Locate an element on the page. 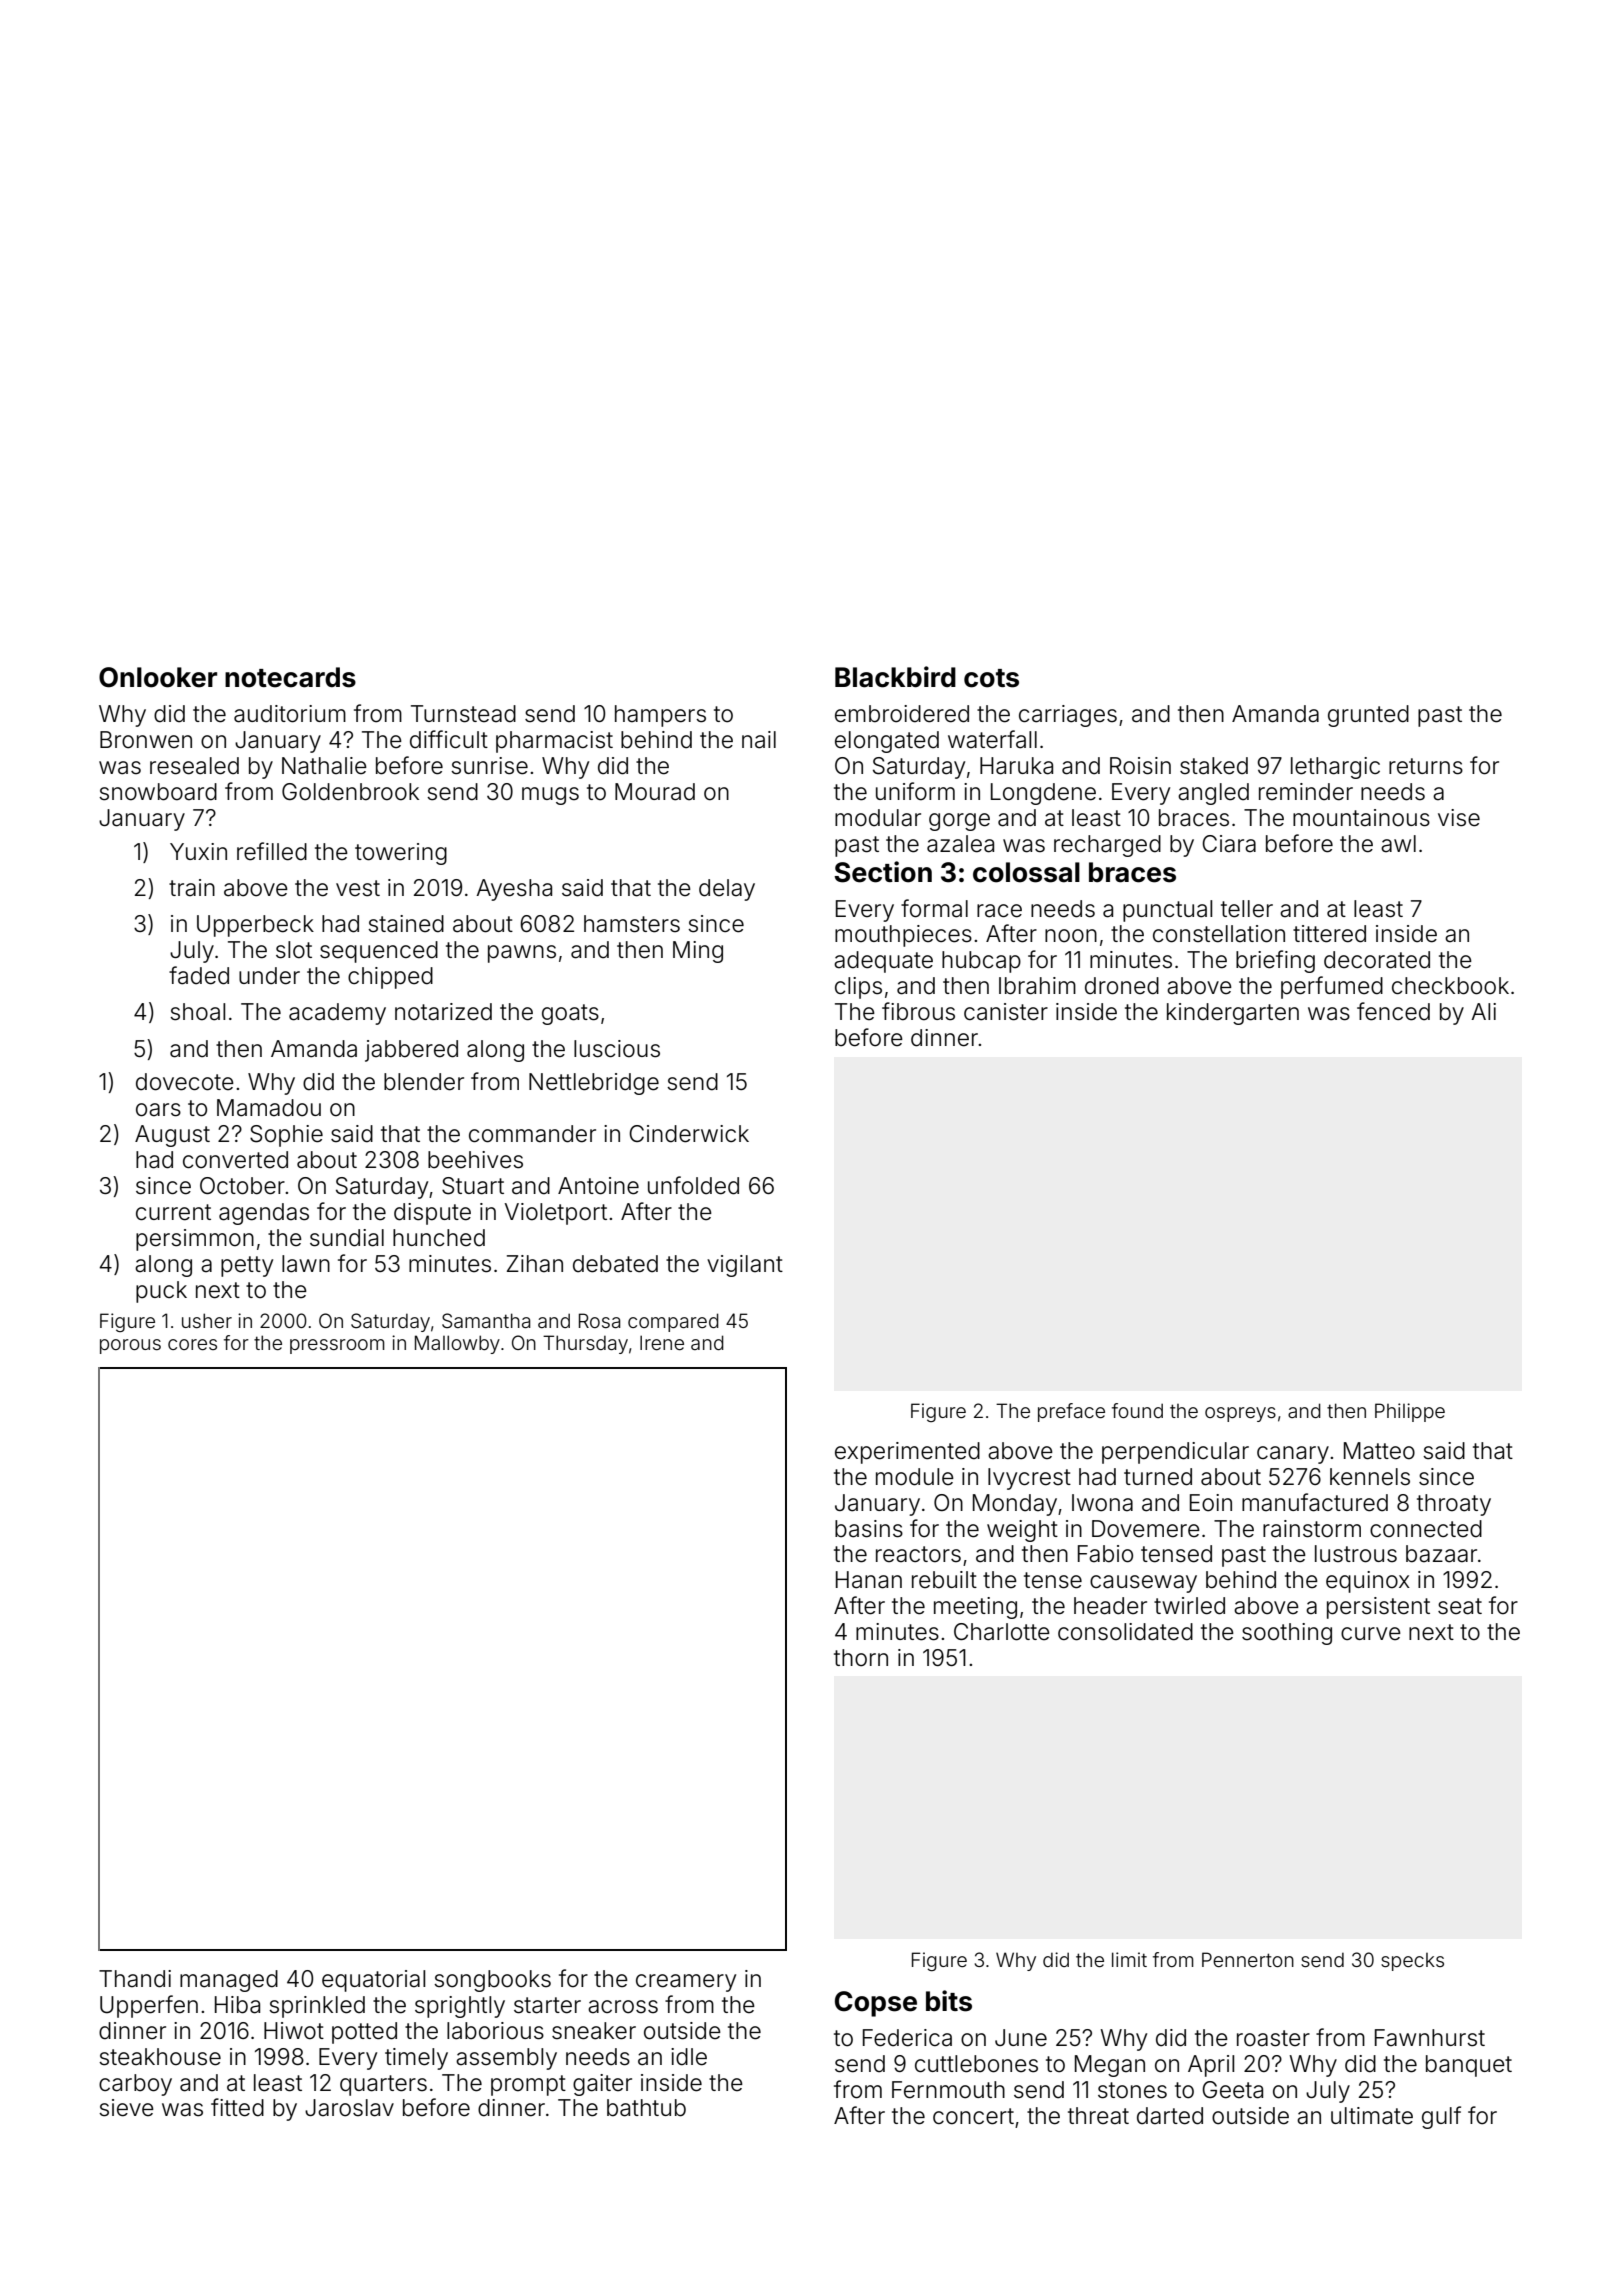 The image size is (1620, 2292). ospreys is located at coordinates (1240, 1414).
